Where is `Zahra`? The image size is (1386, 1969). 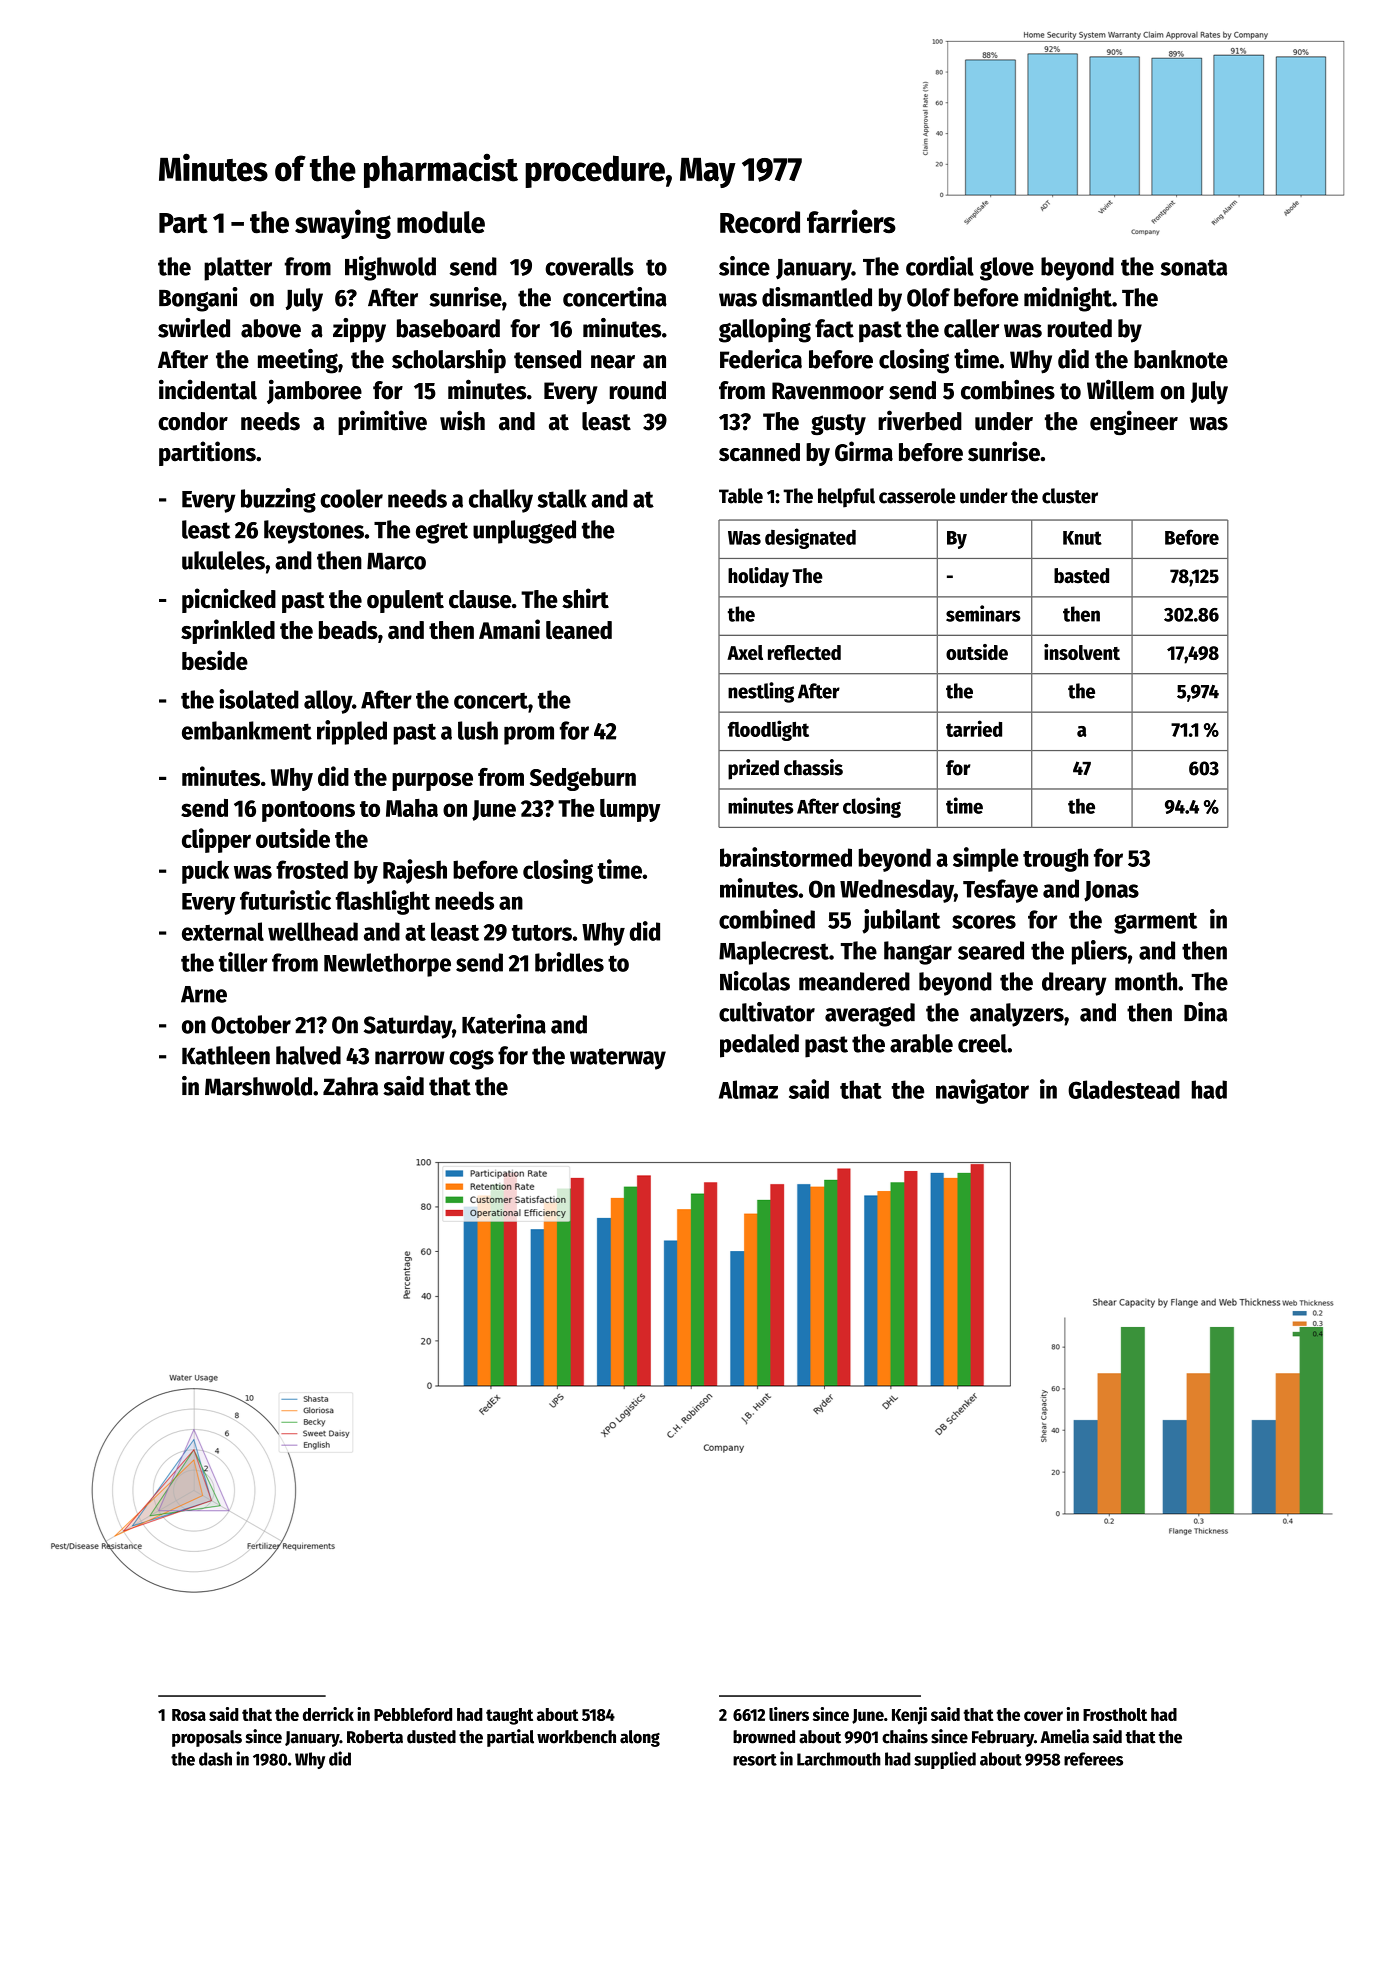
Zahra is located at coordinates (350, 1086).
